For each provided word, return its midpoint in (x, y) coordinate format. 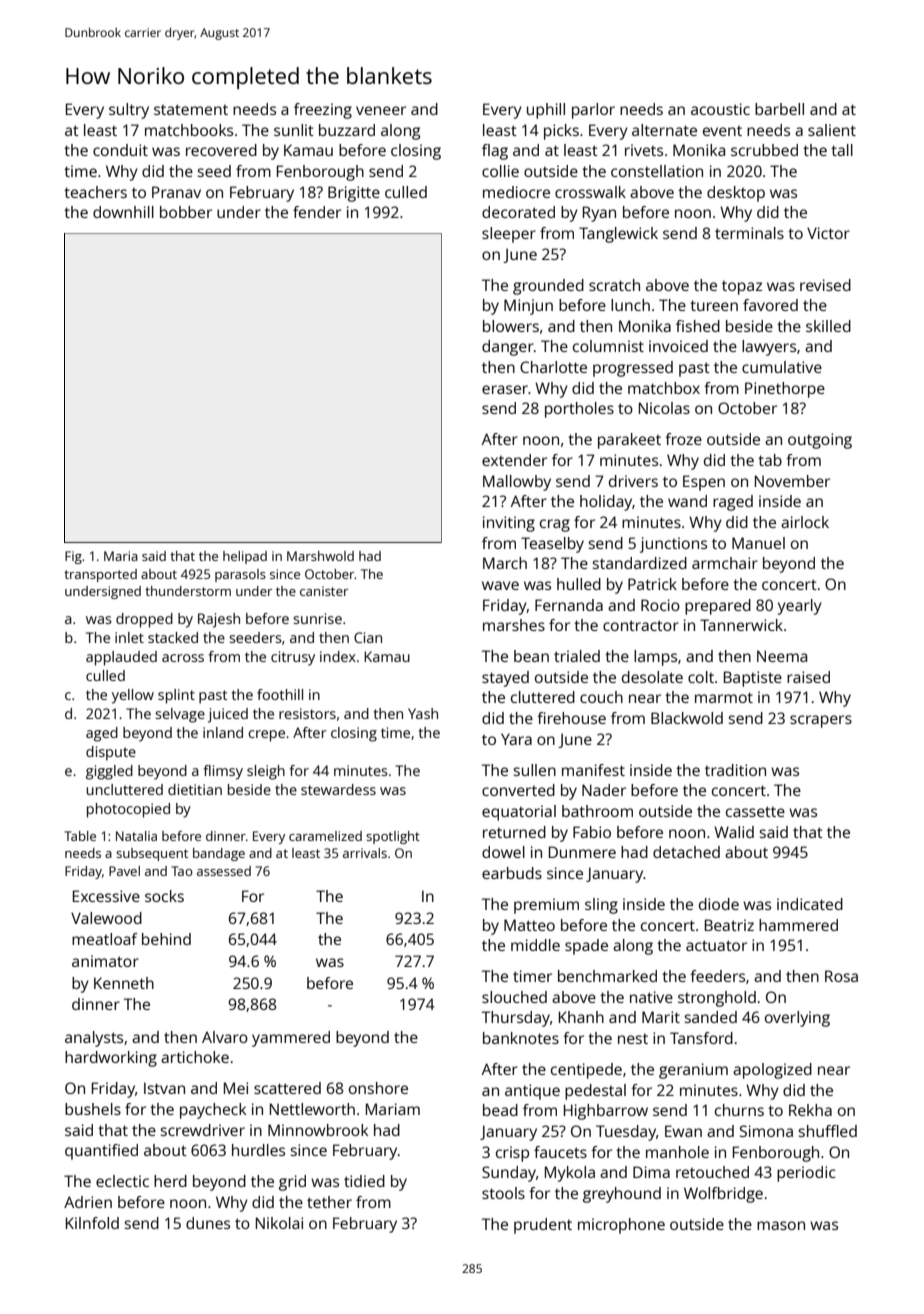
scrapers (821, 721)
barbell (779, 109)
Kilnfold (92, 1223)
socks (164, 896)
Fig (73, 557)
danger (508, 348)
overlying (797, 1019)
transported (100, 575)
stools (503, 1193)
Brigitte (354, 194)
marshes (514, 625)
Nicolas (664, 408)
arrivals (365, 853)
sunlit (294, 130)
